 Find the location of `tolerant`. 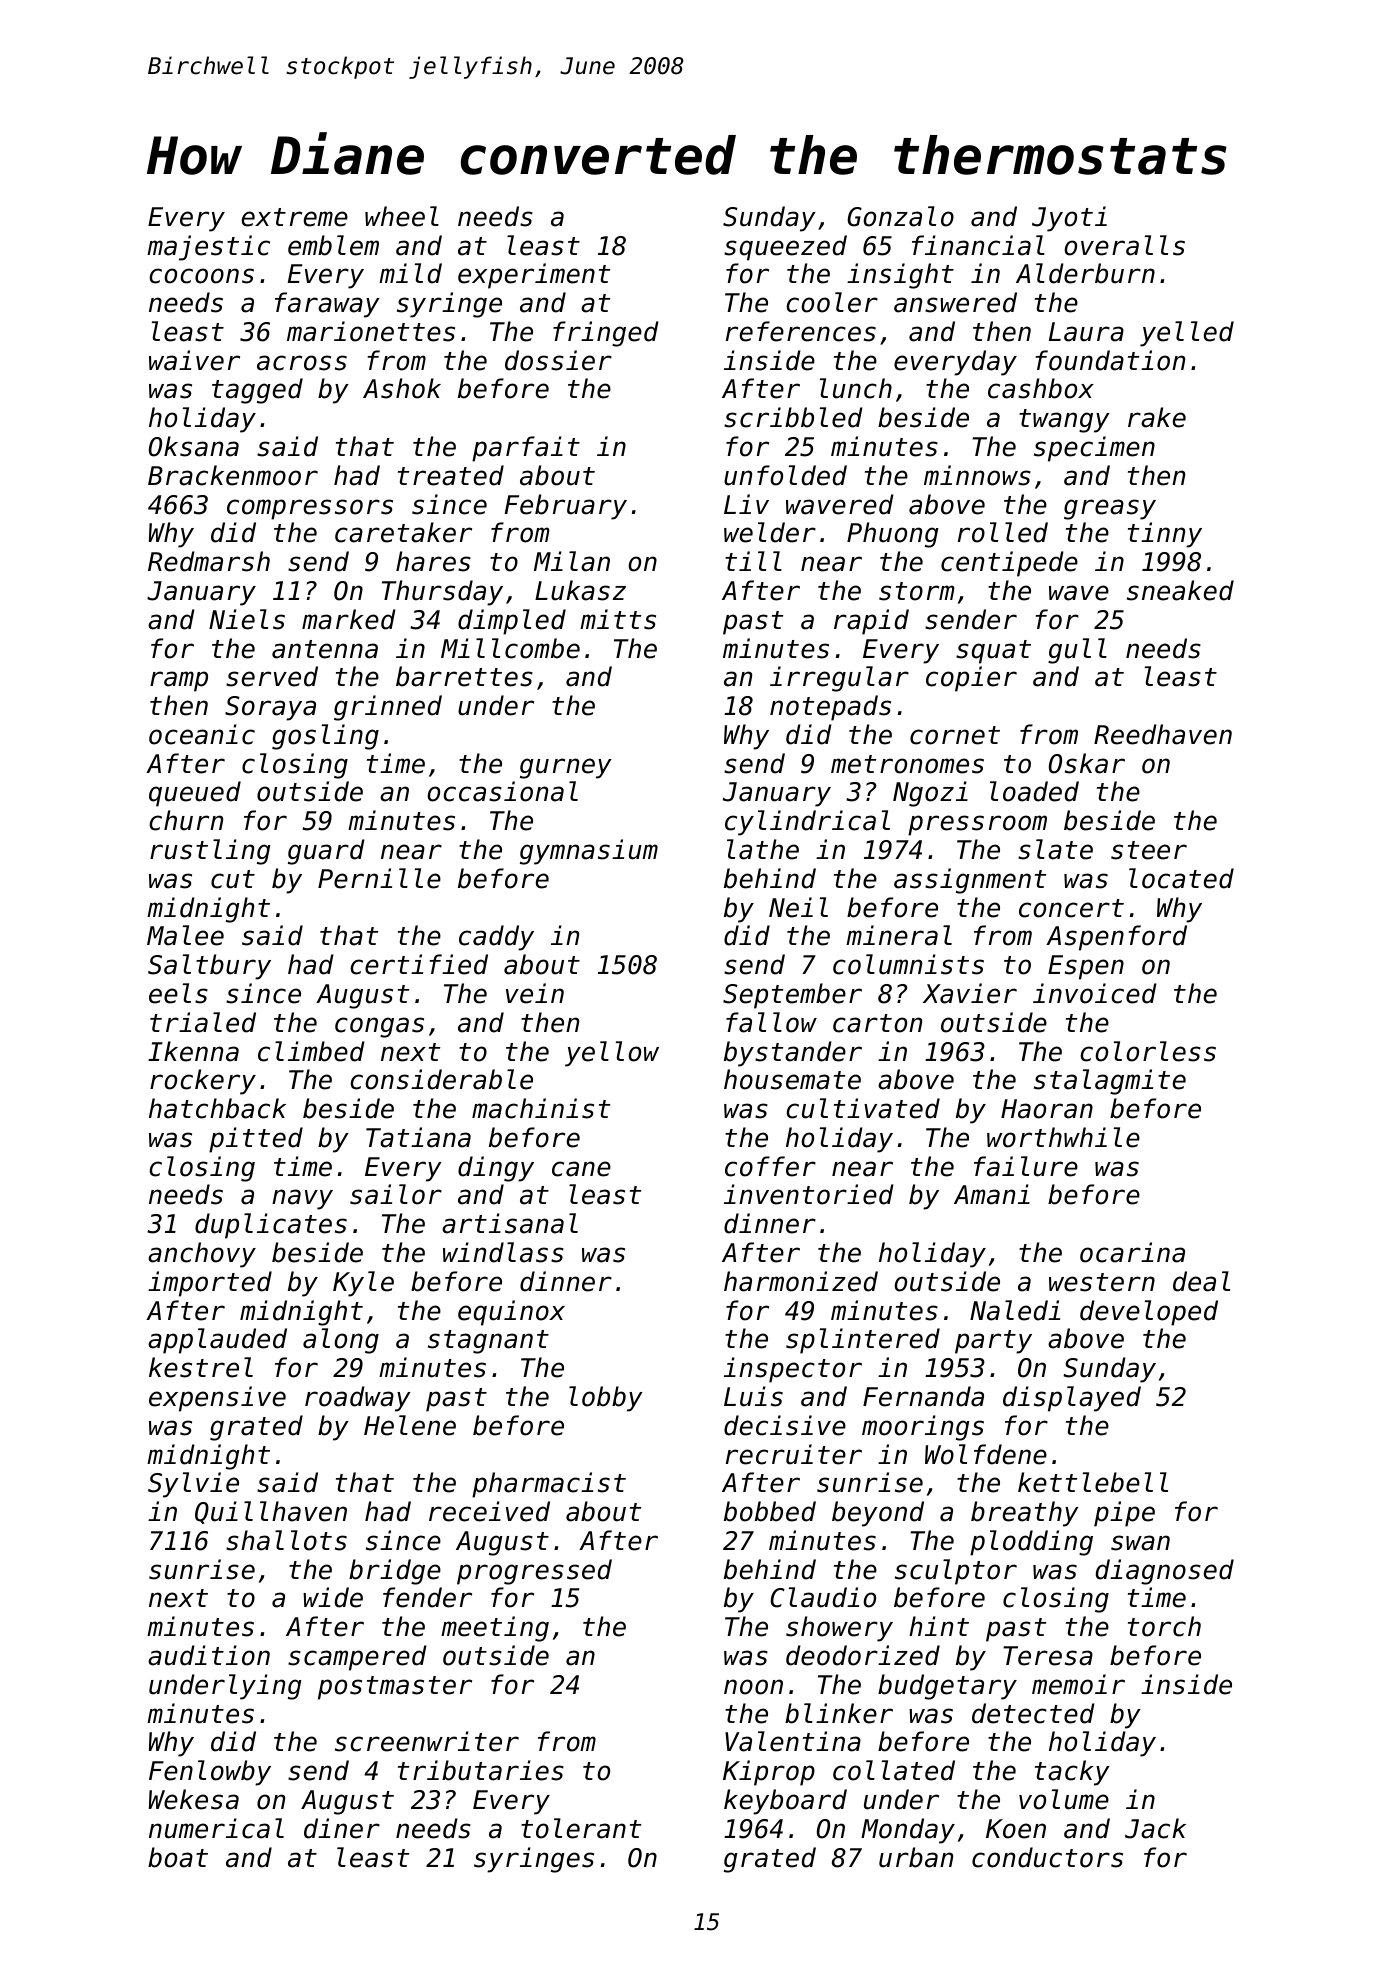

tolerant is located at coordinates (581, 1828).
